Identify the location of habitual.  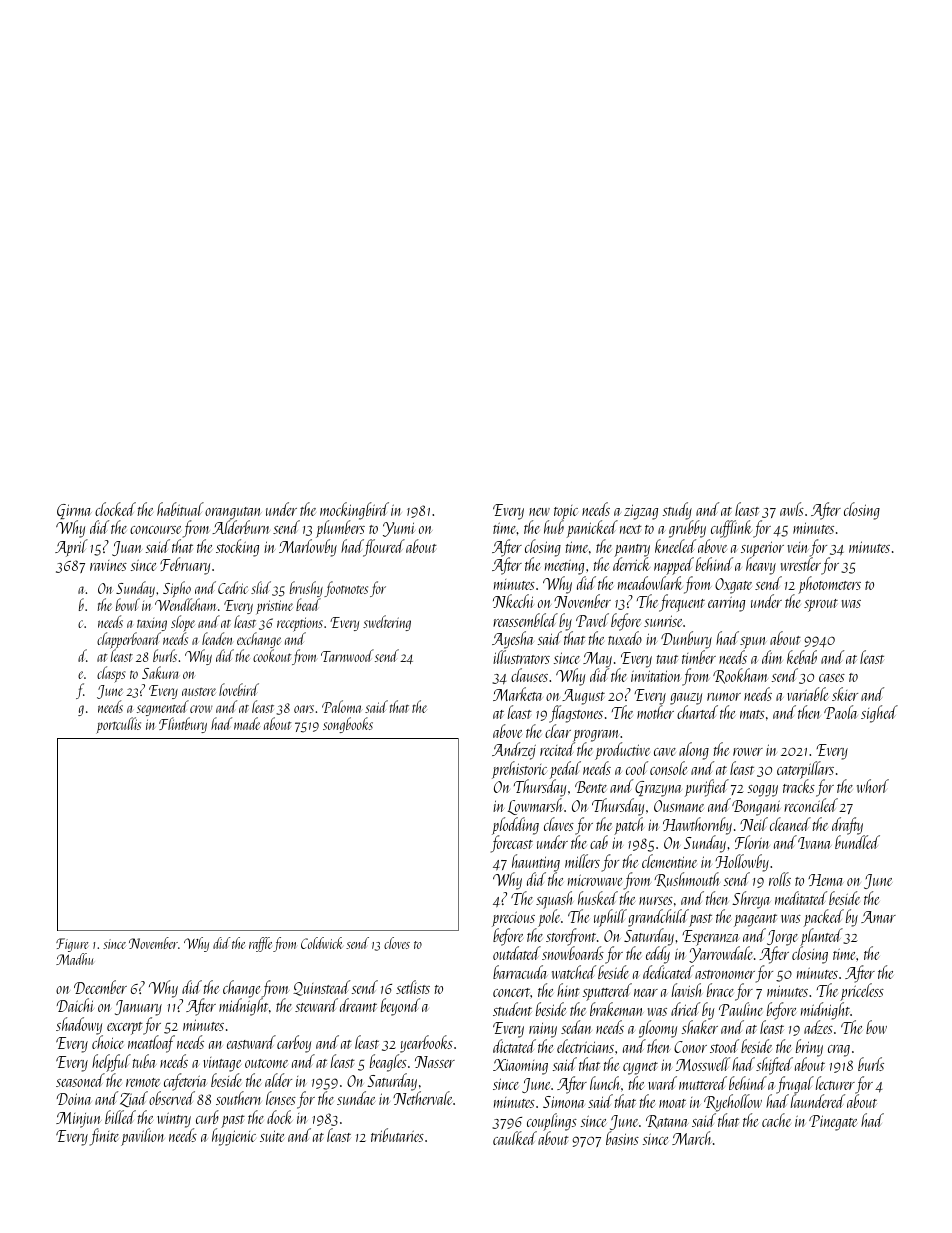
(180, 509).
